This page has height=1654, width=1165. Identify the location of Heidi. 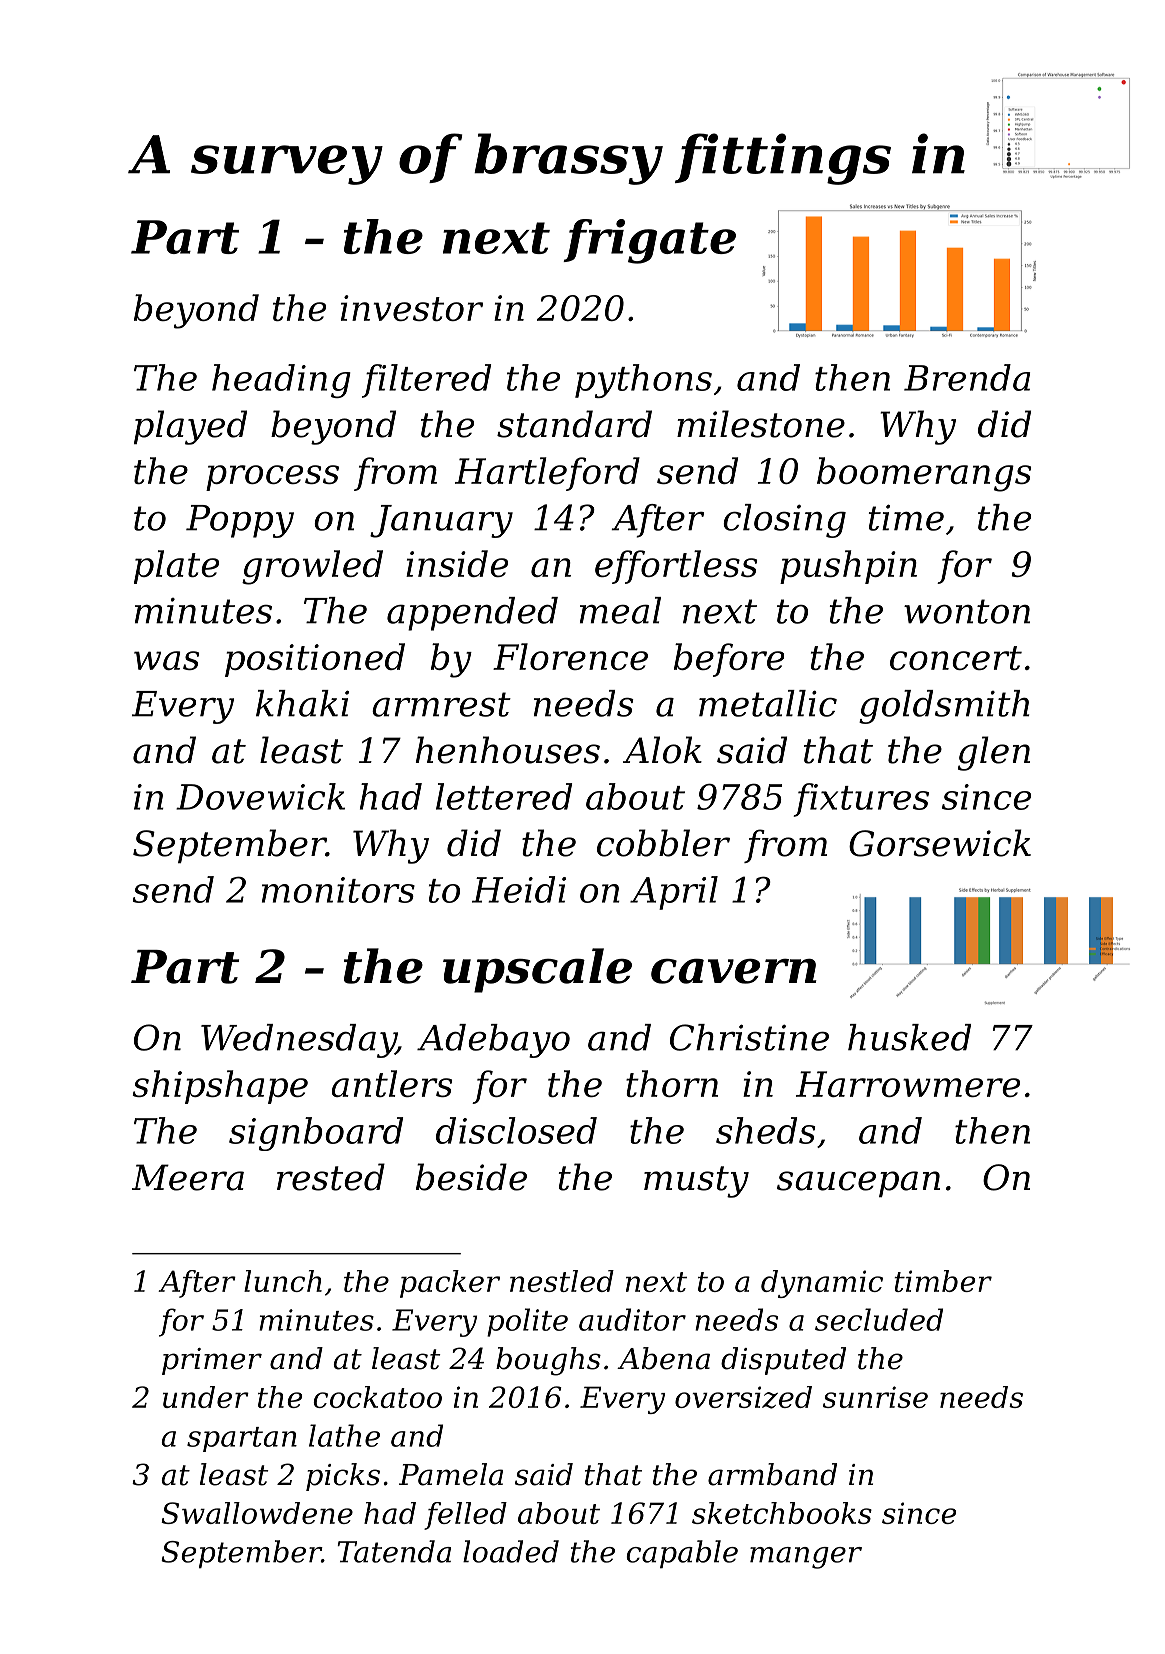
(519, 889).
